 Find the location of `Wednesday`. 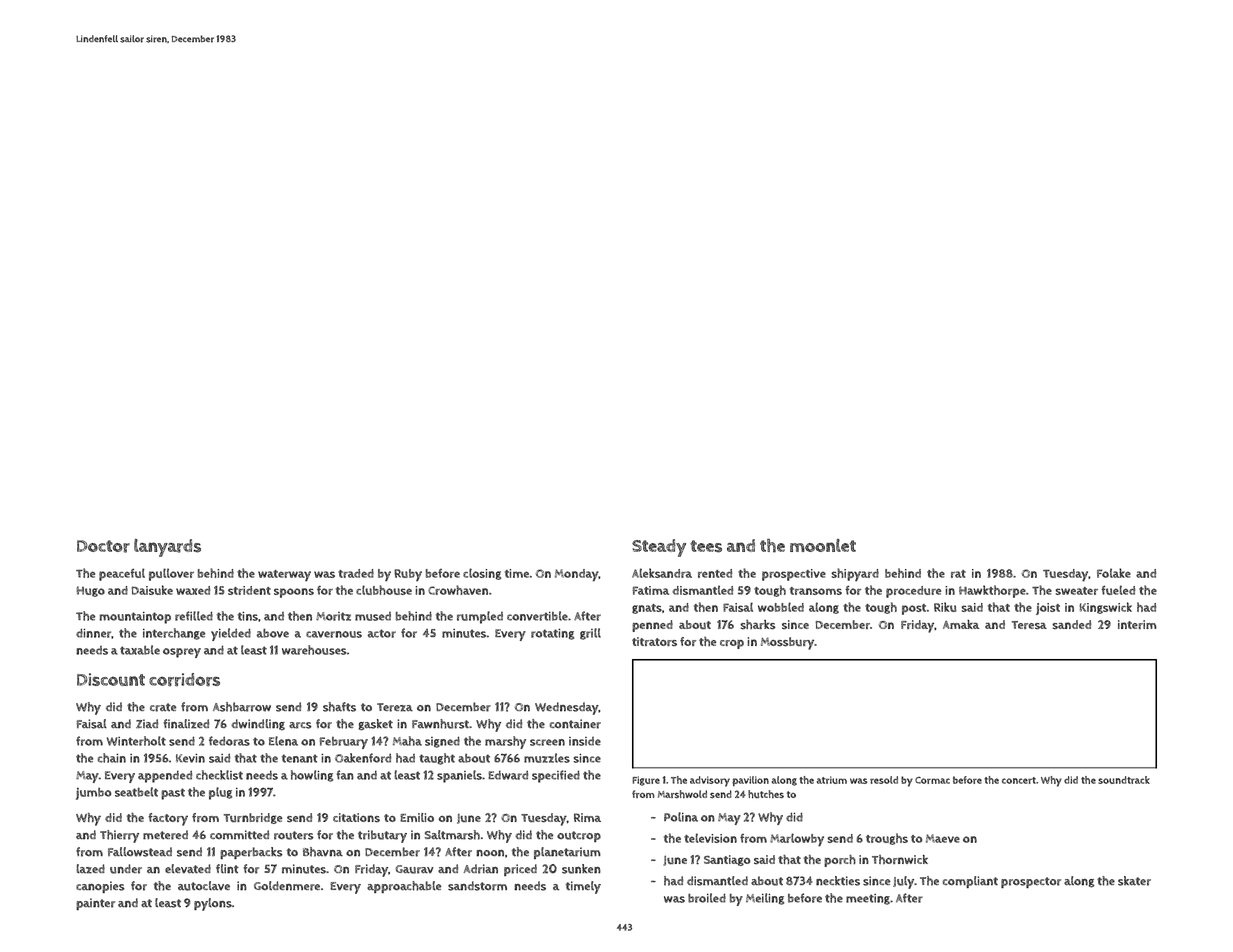

Wednesday is located at coordinates (567, 708).
